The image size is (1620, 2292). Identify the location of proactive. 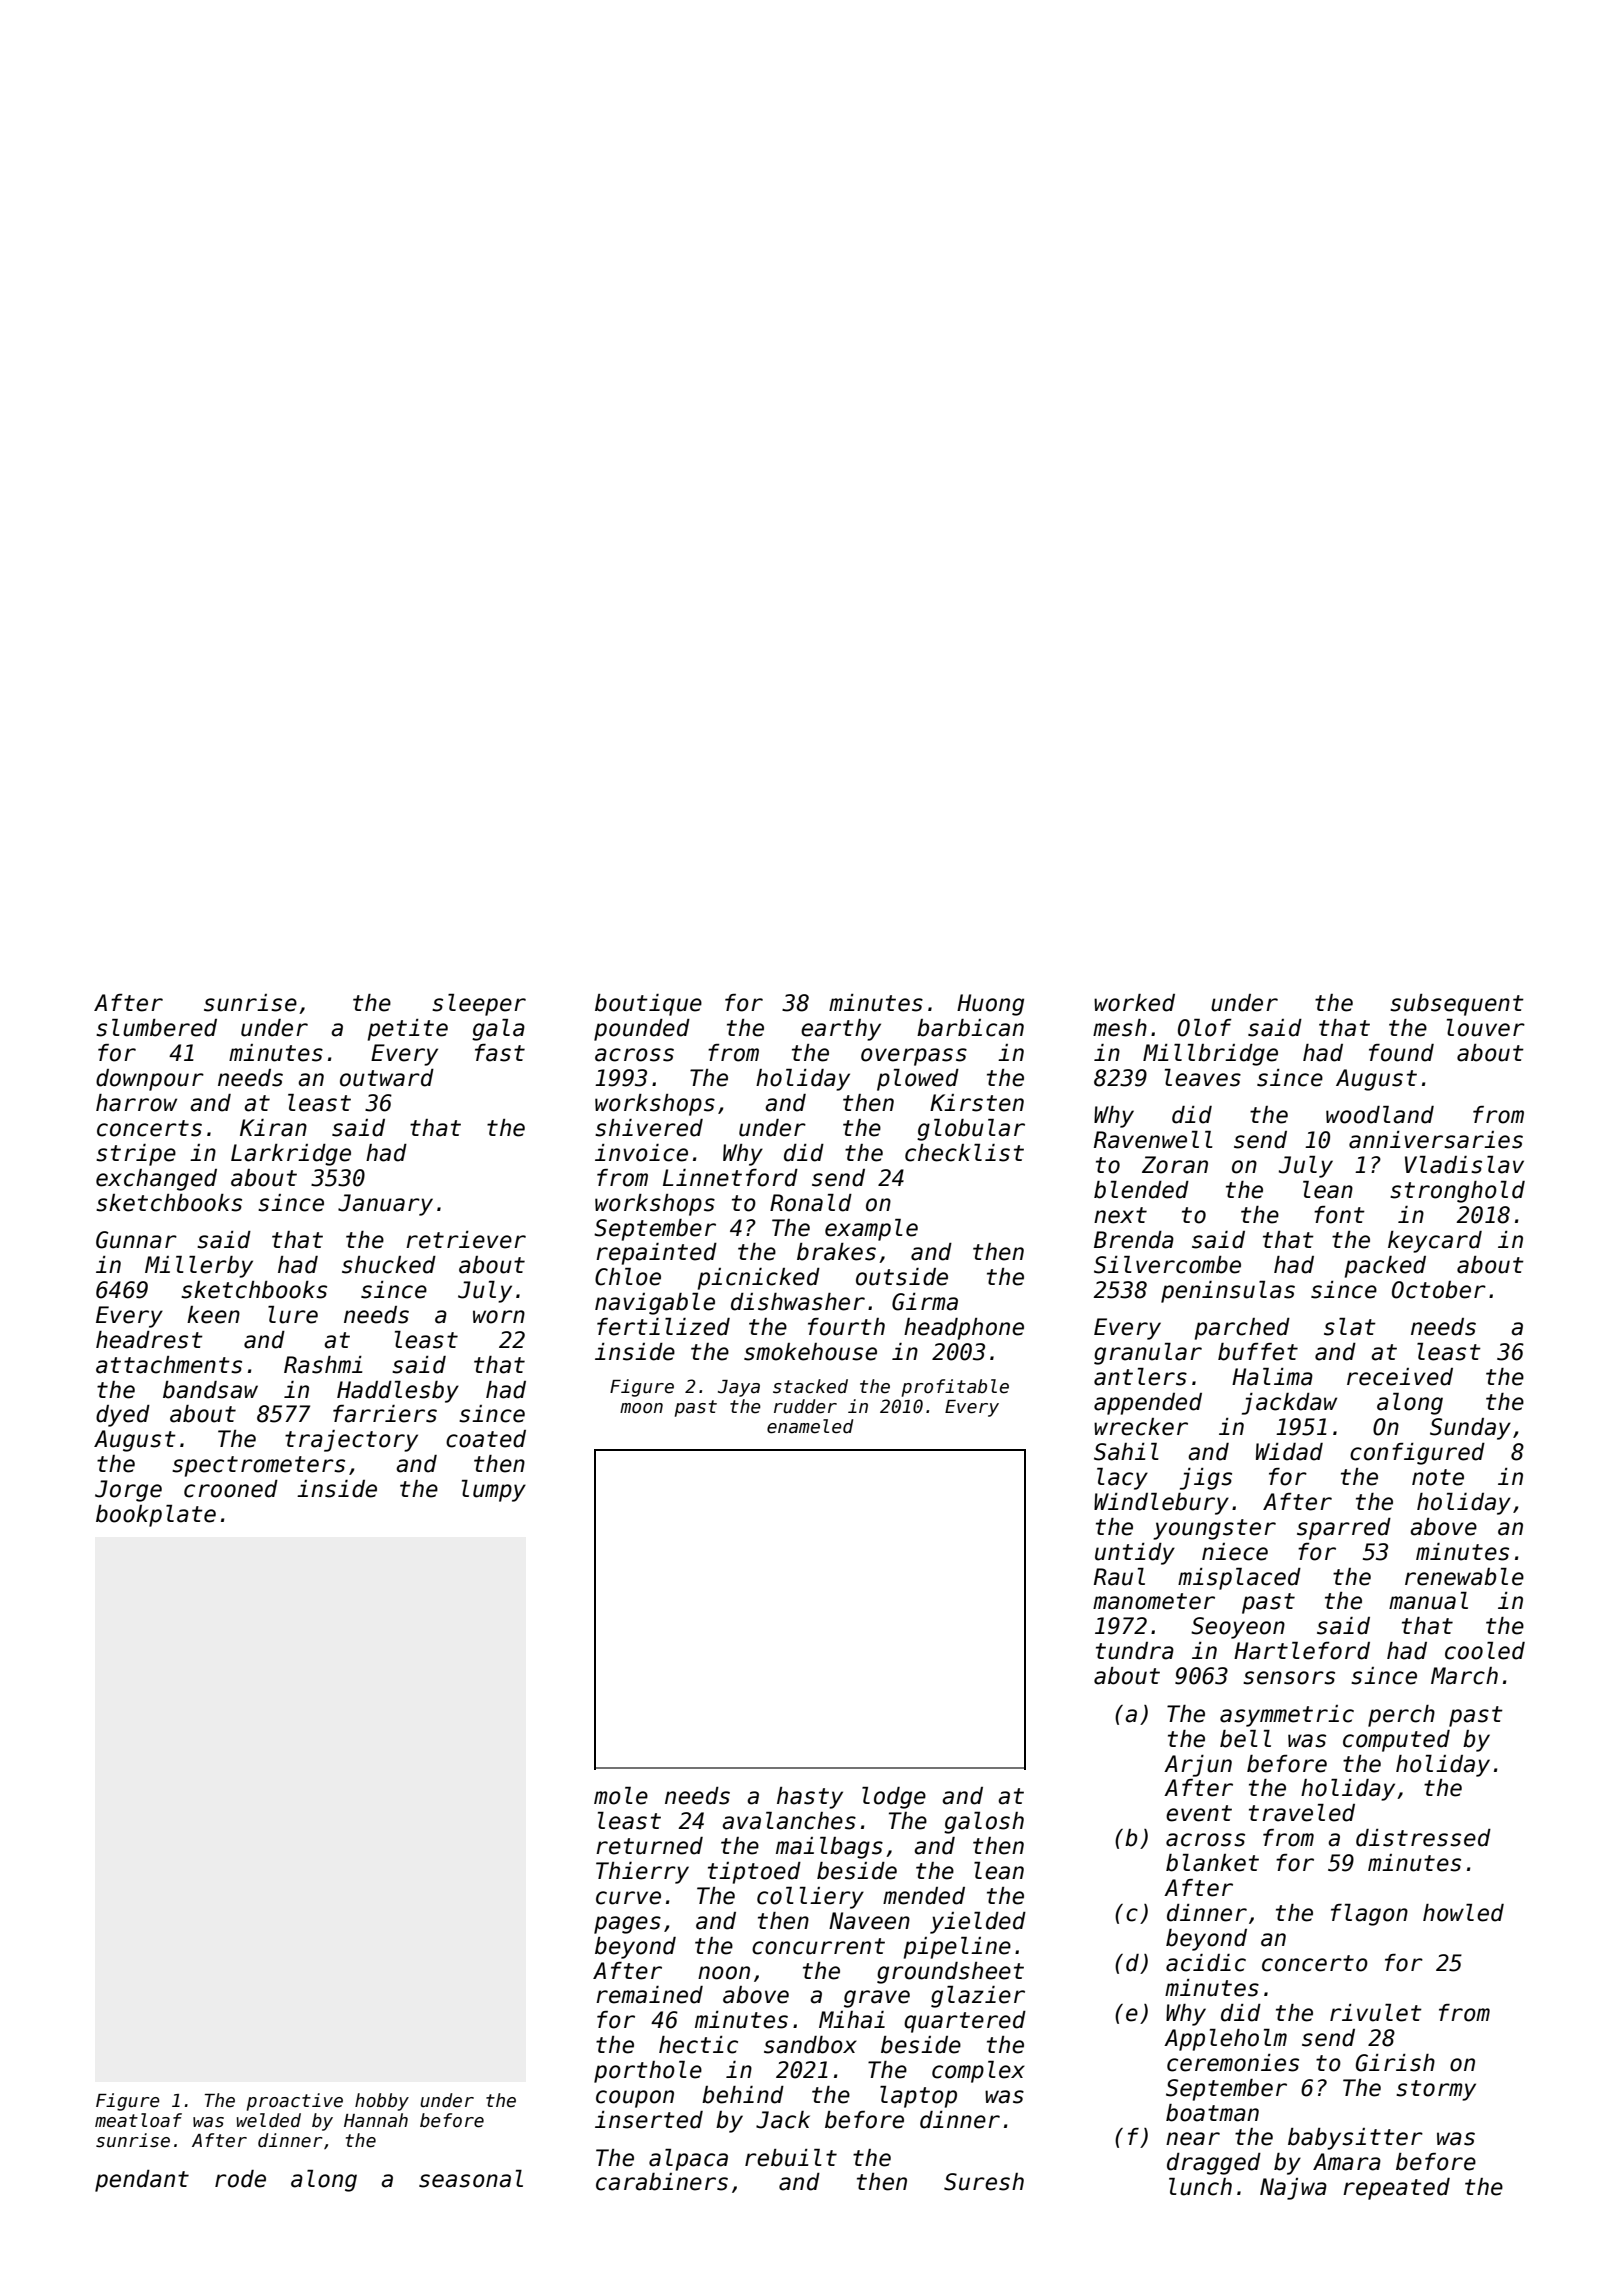
(295, 2102).
